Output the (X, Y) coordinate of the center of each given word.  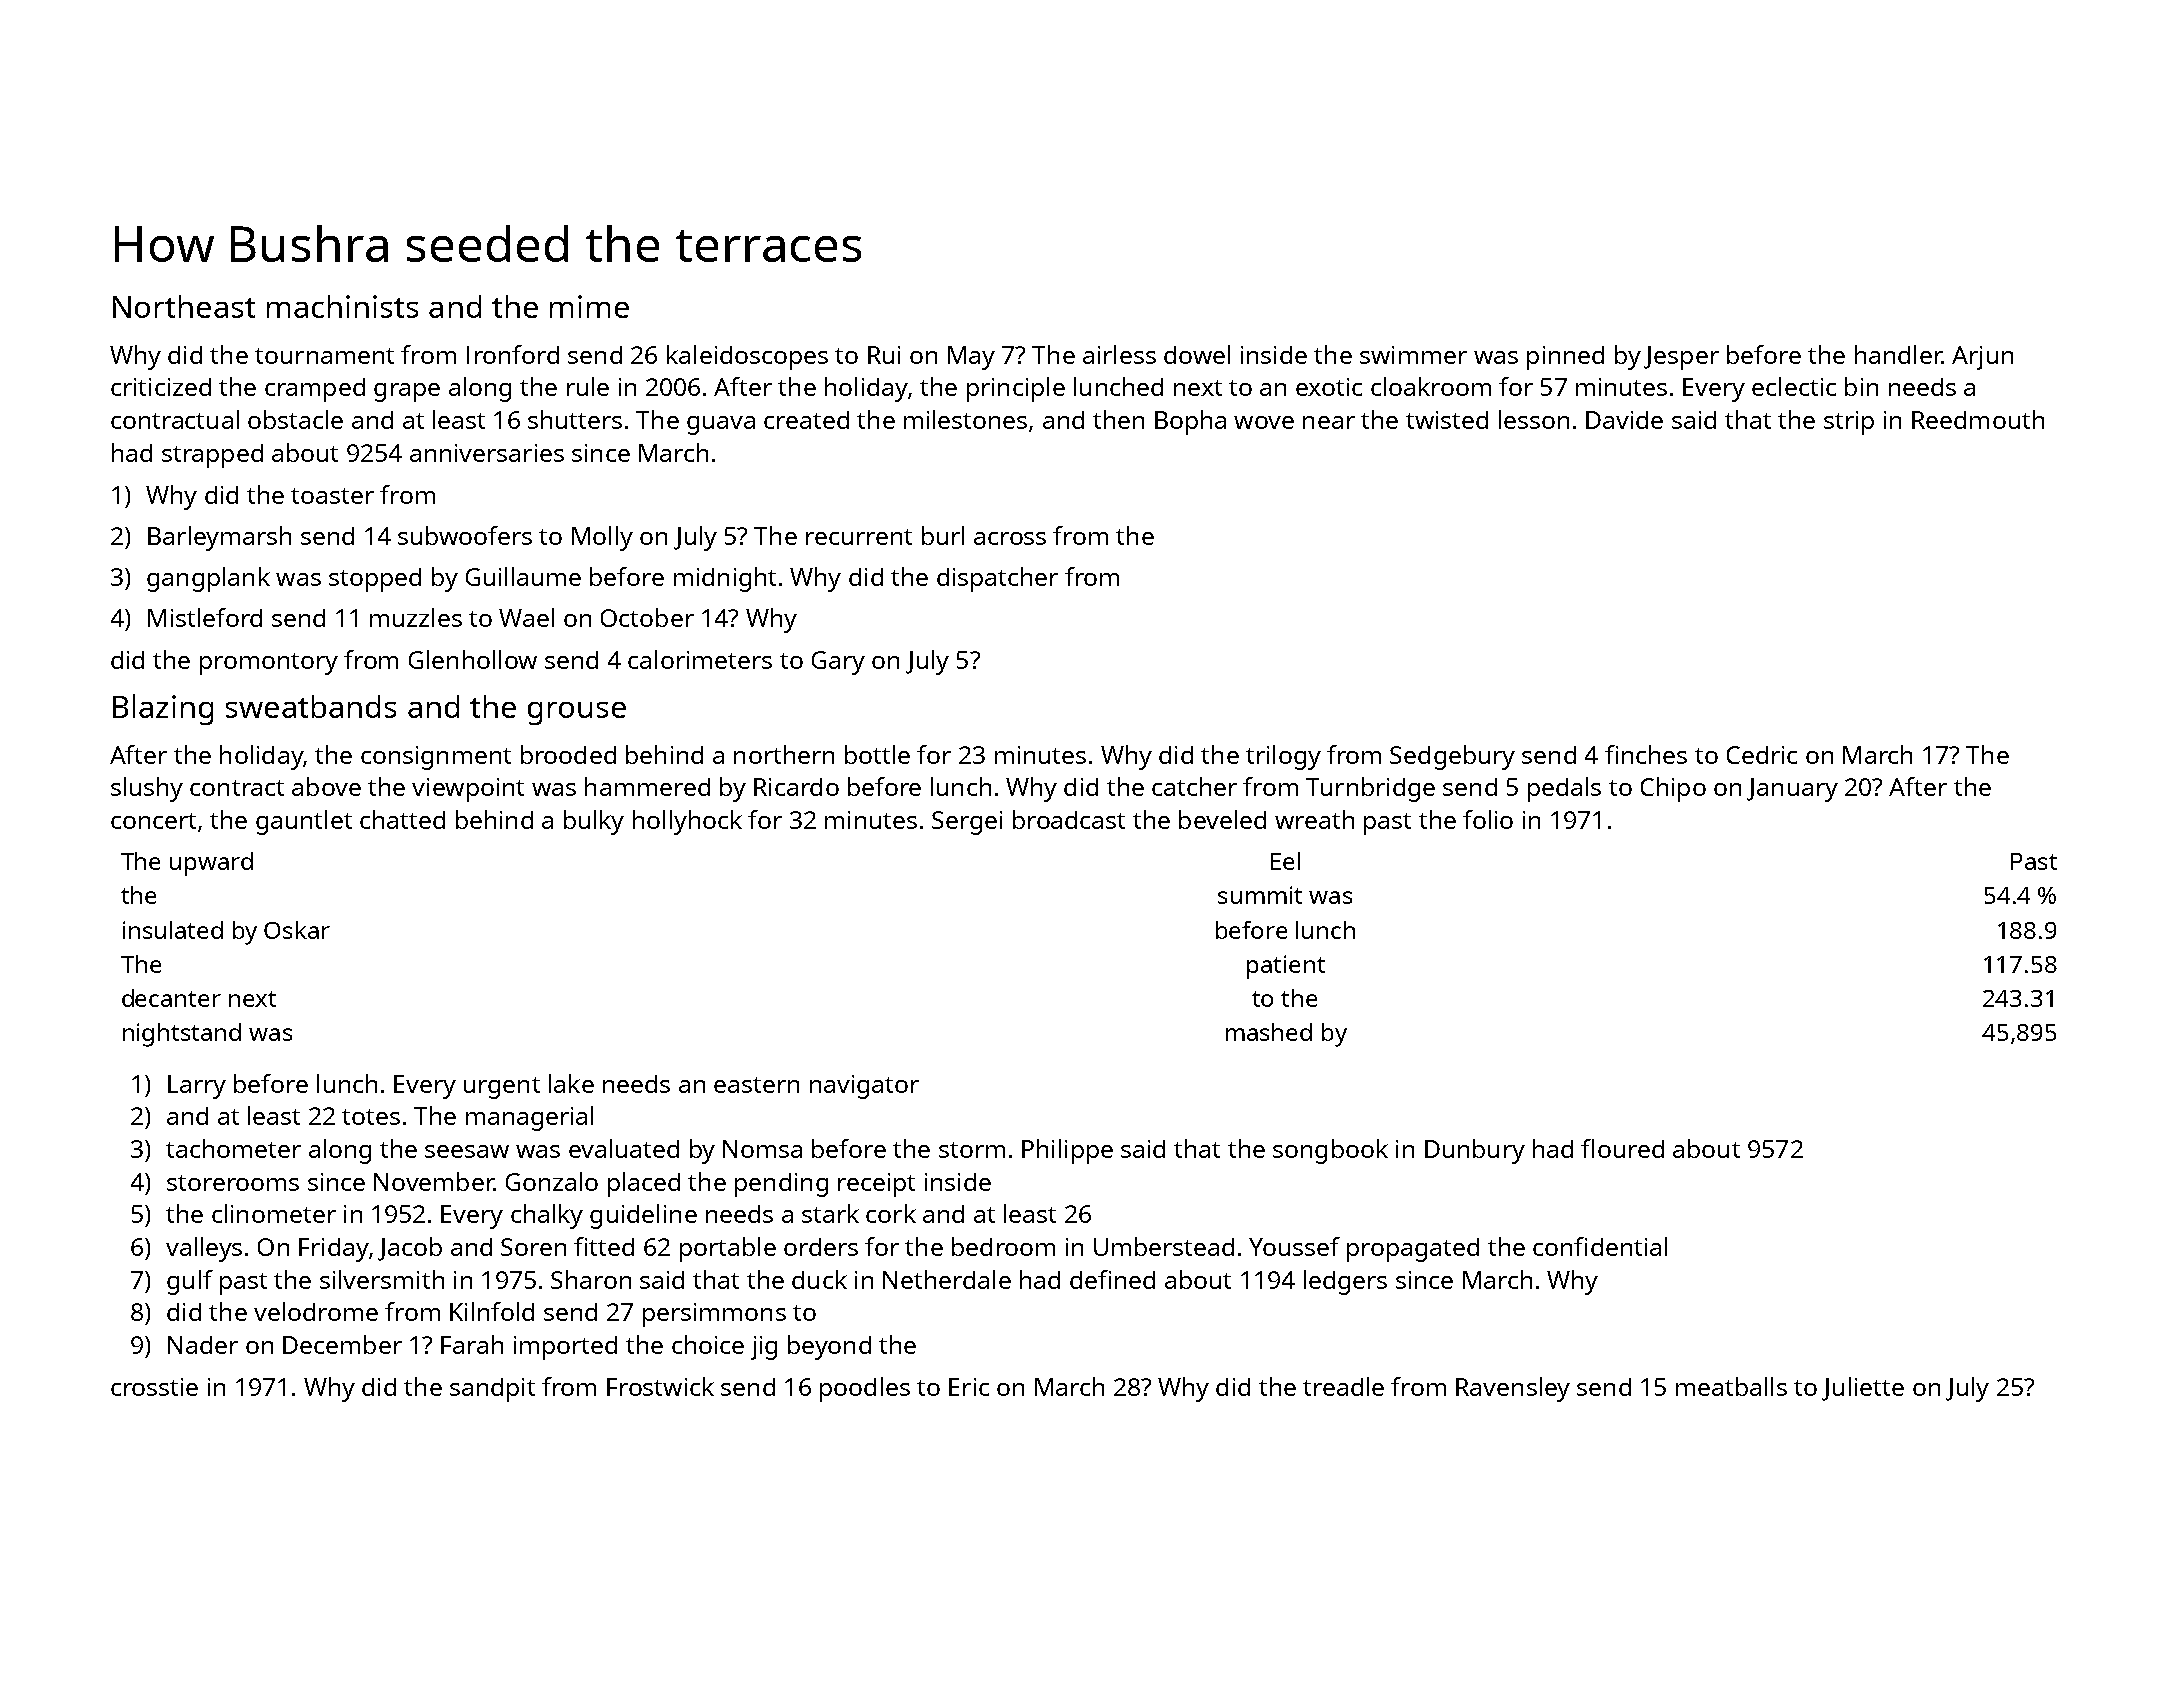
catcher (1194, 786)
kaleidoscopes (747, 357)
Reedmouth (1978, 419)
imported (565, 1348)
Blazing (163, 709)
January (1792, 790)
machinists (342, 306)
